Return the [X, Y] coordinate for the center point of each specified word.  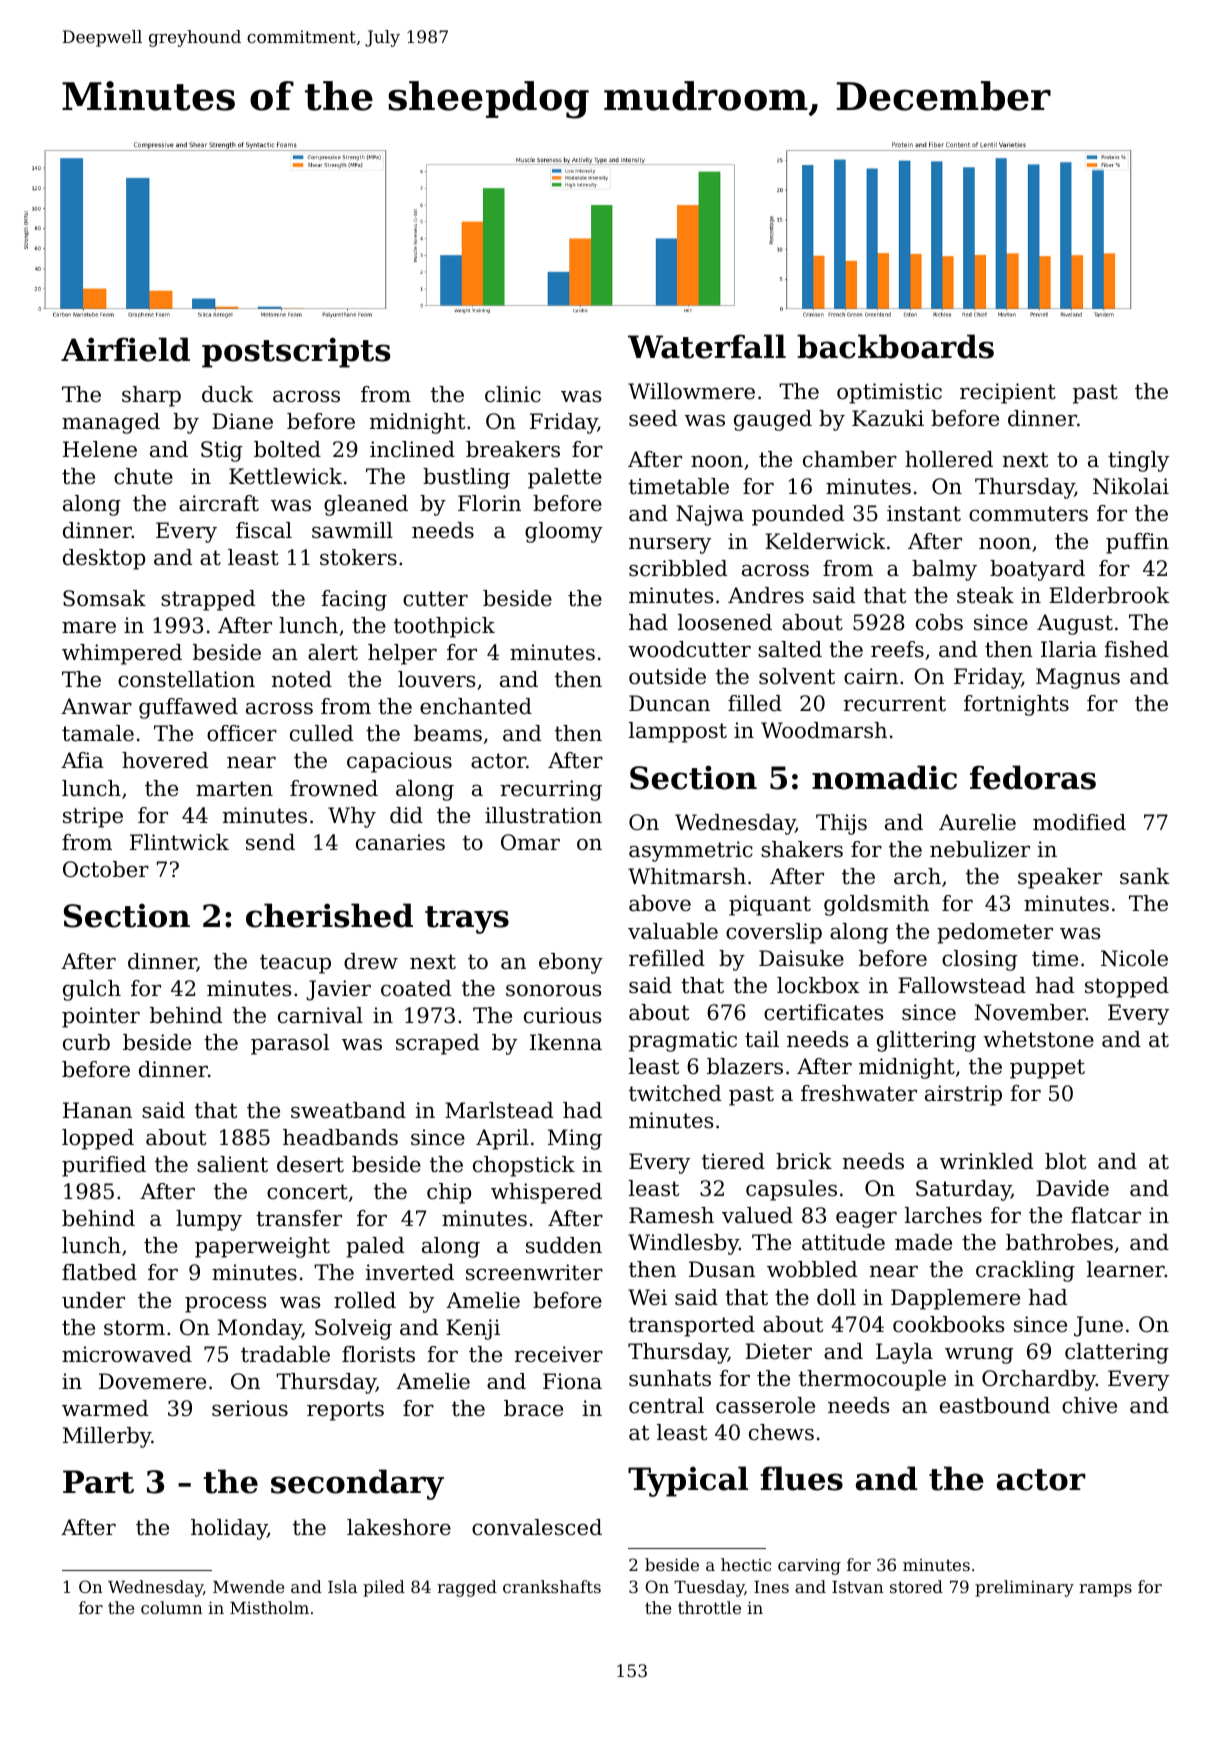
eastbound [995, 1405]
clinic [513, 394]
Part [98, 1482]
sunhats [670, 1378]
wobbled [812, 1269]
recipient [1008, 393]
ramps [1105, 1590]
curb [86, 1042]
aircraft [219, 503]
